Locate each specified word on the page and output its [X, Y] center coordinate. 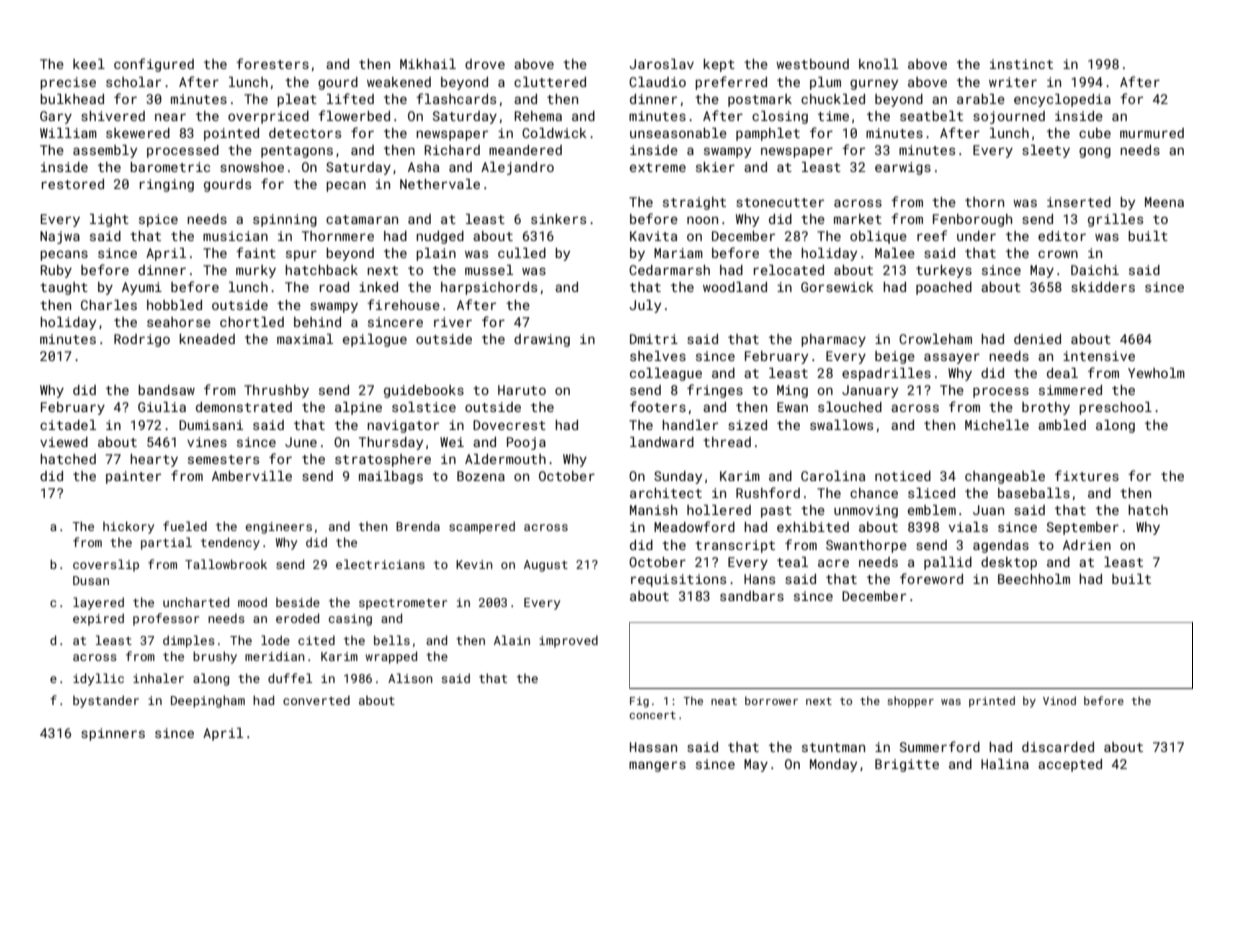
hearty [154, 460]
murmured [1152, 133]
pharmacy [833, 340]
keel [89, 64]
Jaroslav [661, 64]
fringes [715, 391]
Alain [512, 640]
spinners [113, 734]
